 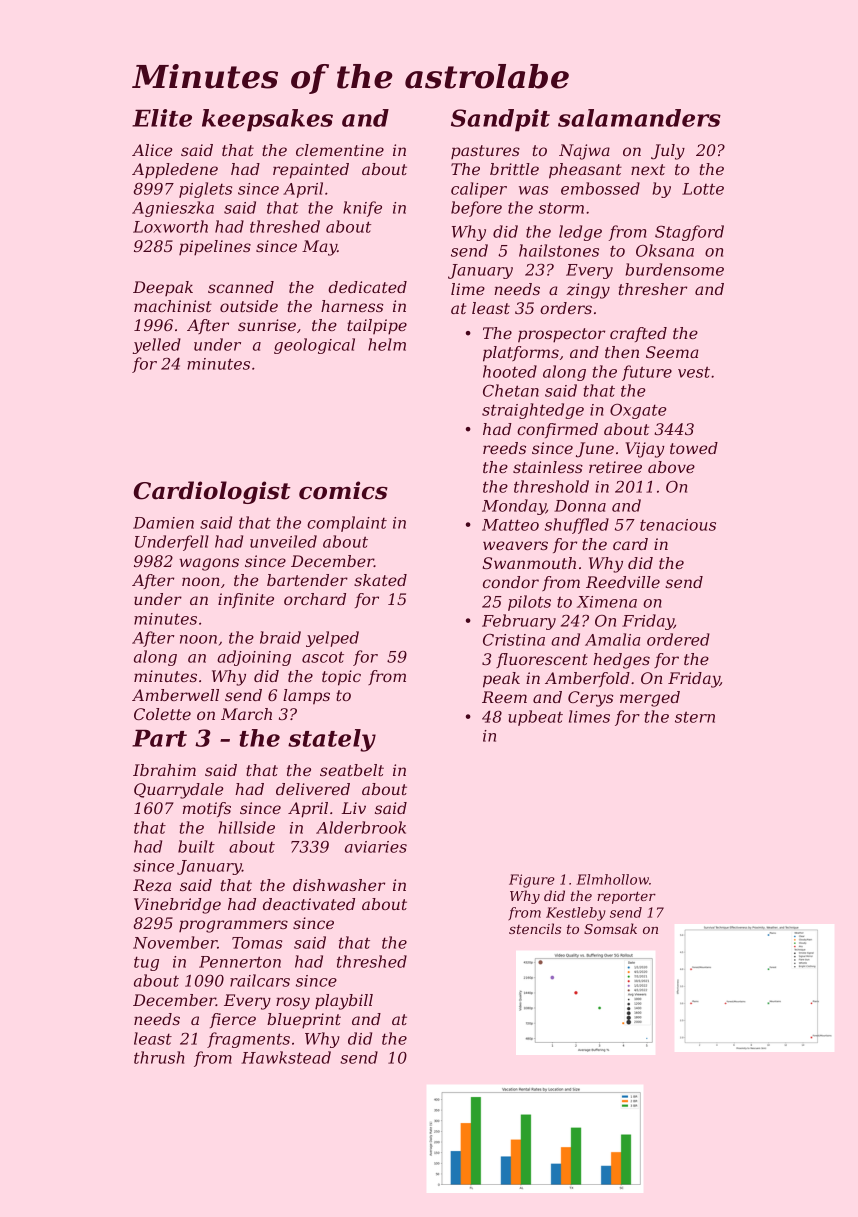 I want to click on repainted, so click(x=311, y=171).
